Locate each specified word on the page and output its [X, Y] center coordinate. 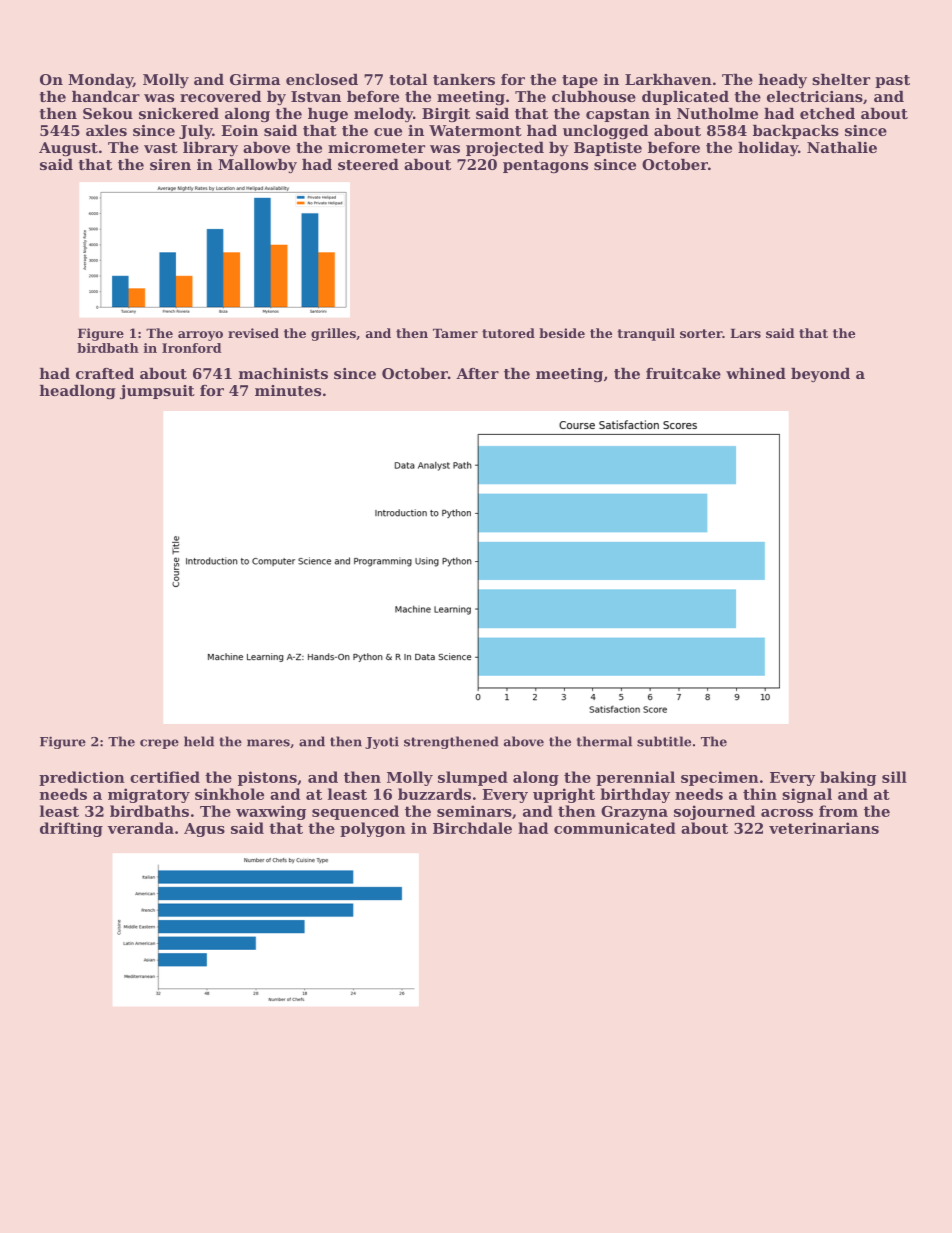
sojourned [714, 812]
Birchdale [472, 828]
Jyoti [382, 742]
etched [827, 113]
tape [580, 81]
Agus [204, 830]
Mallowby [257, 166]
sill [894, 777]
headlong [78, 392]
